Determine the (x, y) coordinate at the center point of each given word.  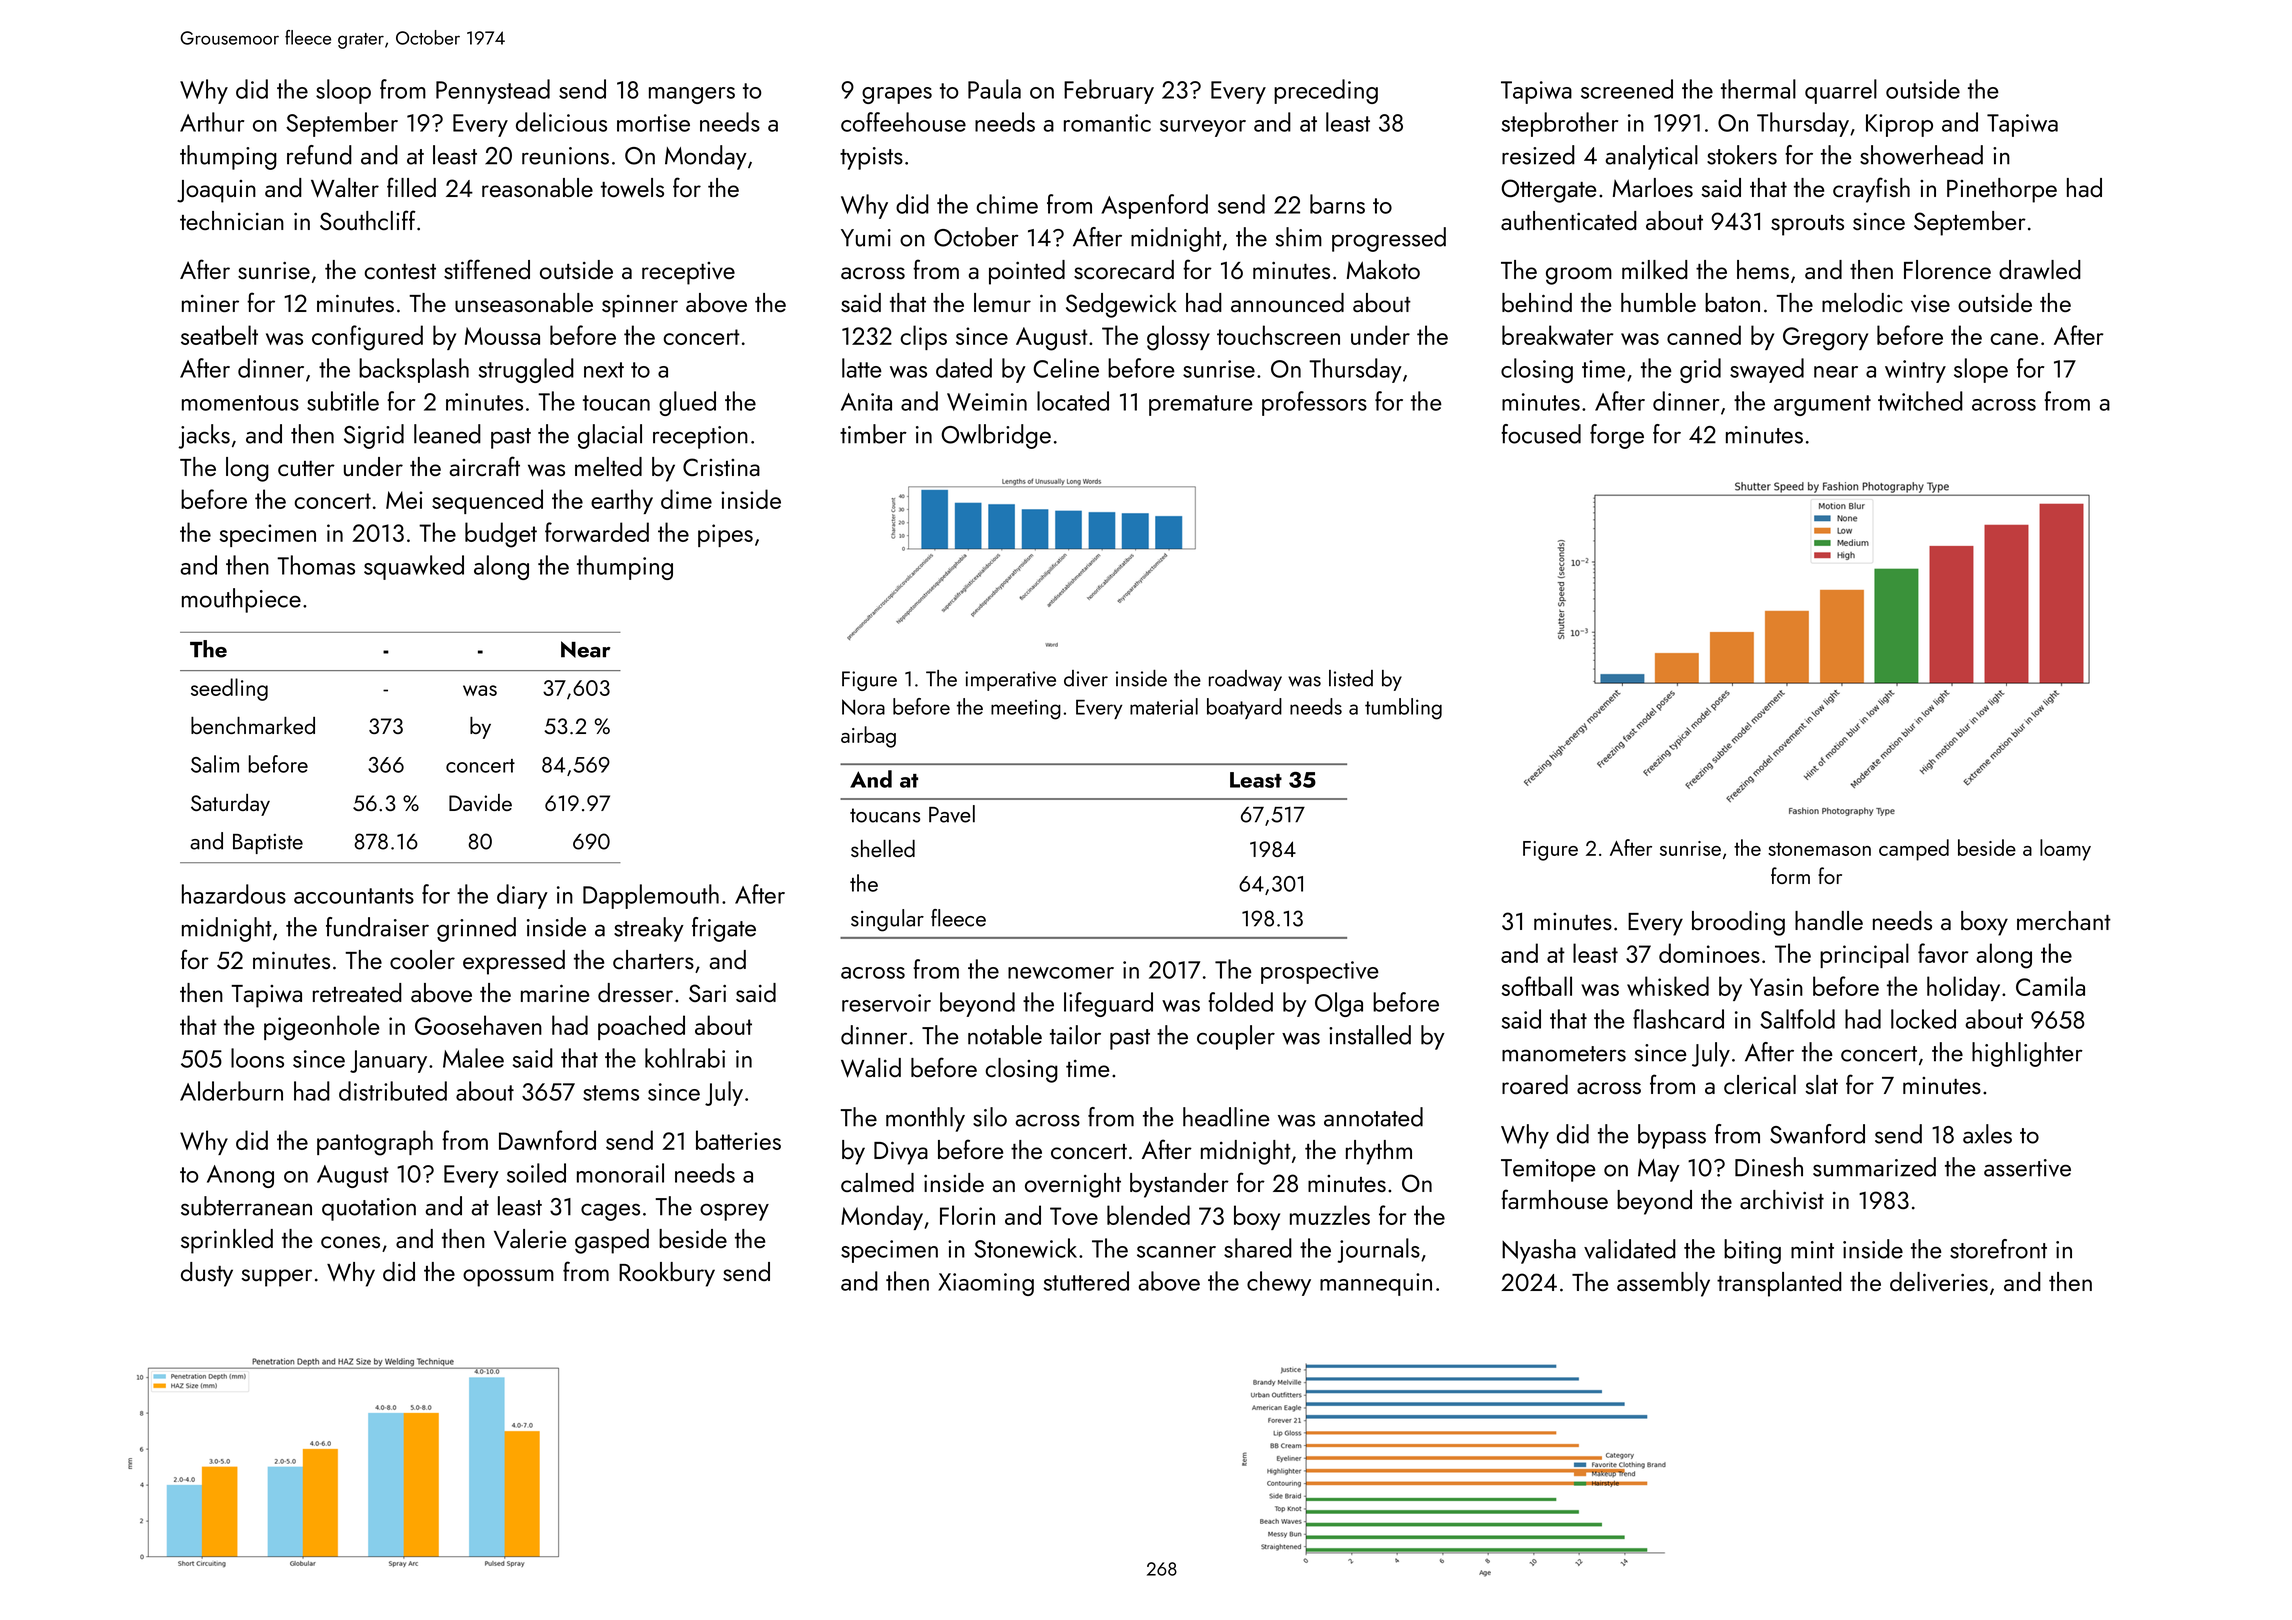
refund (319, 155)
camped (1914, 850)
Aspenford (1154, 206)
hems (1763, 269)
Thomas (316, 565)
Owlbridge (996, 436)
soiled (536, 1173)
